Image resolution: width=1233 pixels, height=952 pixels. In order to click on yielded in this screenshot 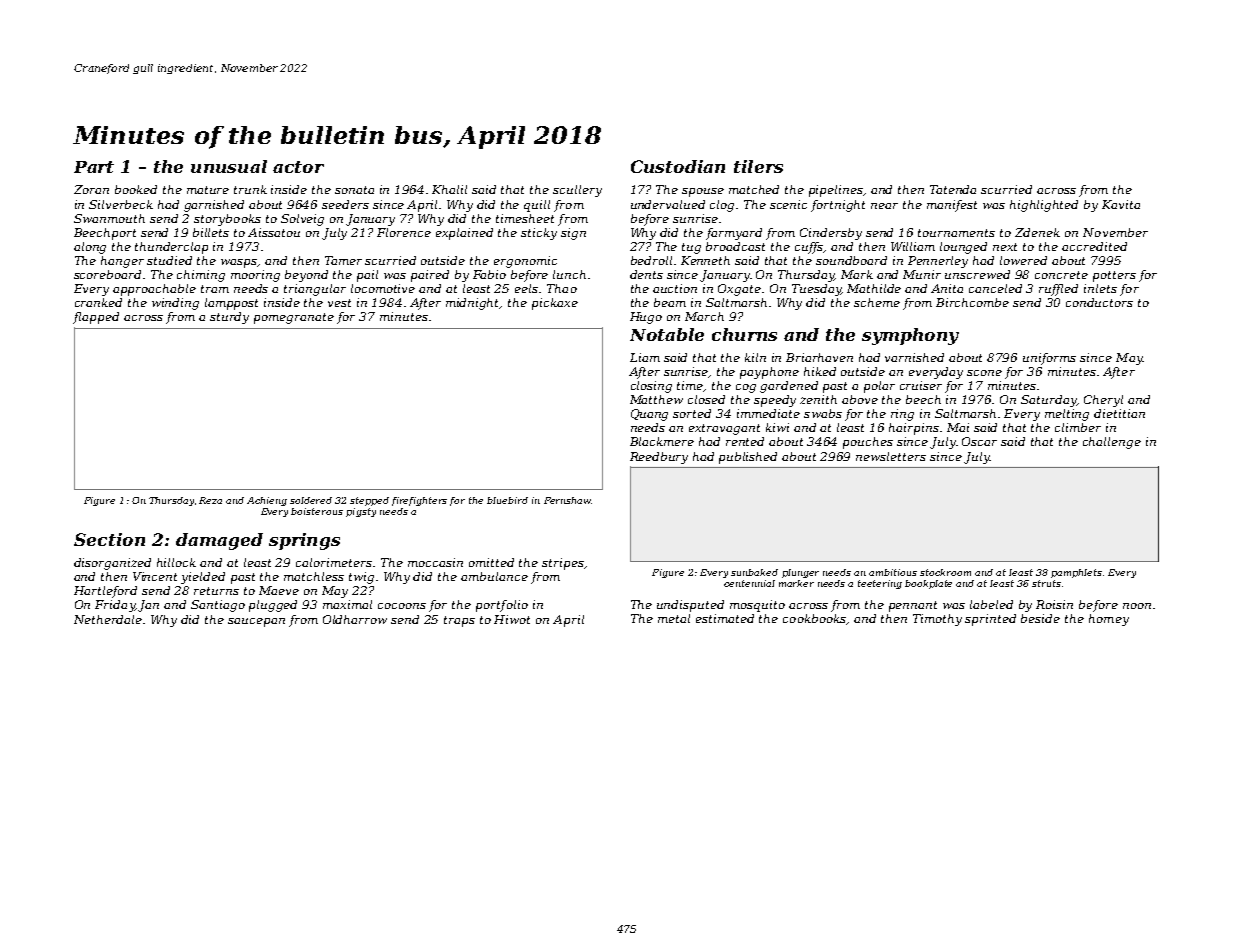, I will do `click(203, 578)`.
